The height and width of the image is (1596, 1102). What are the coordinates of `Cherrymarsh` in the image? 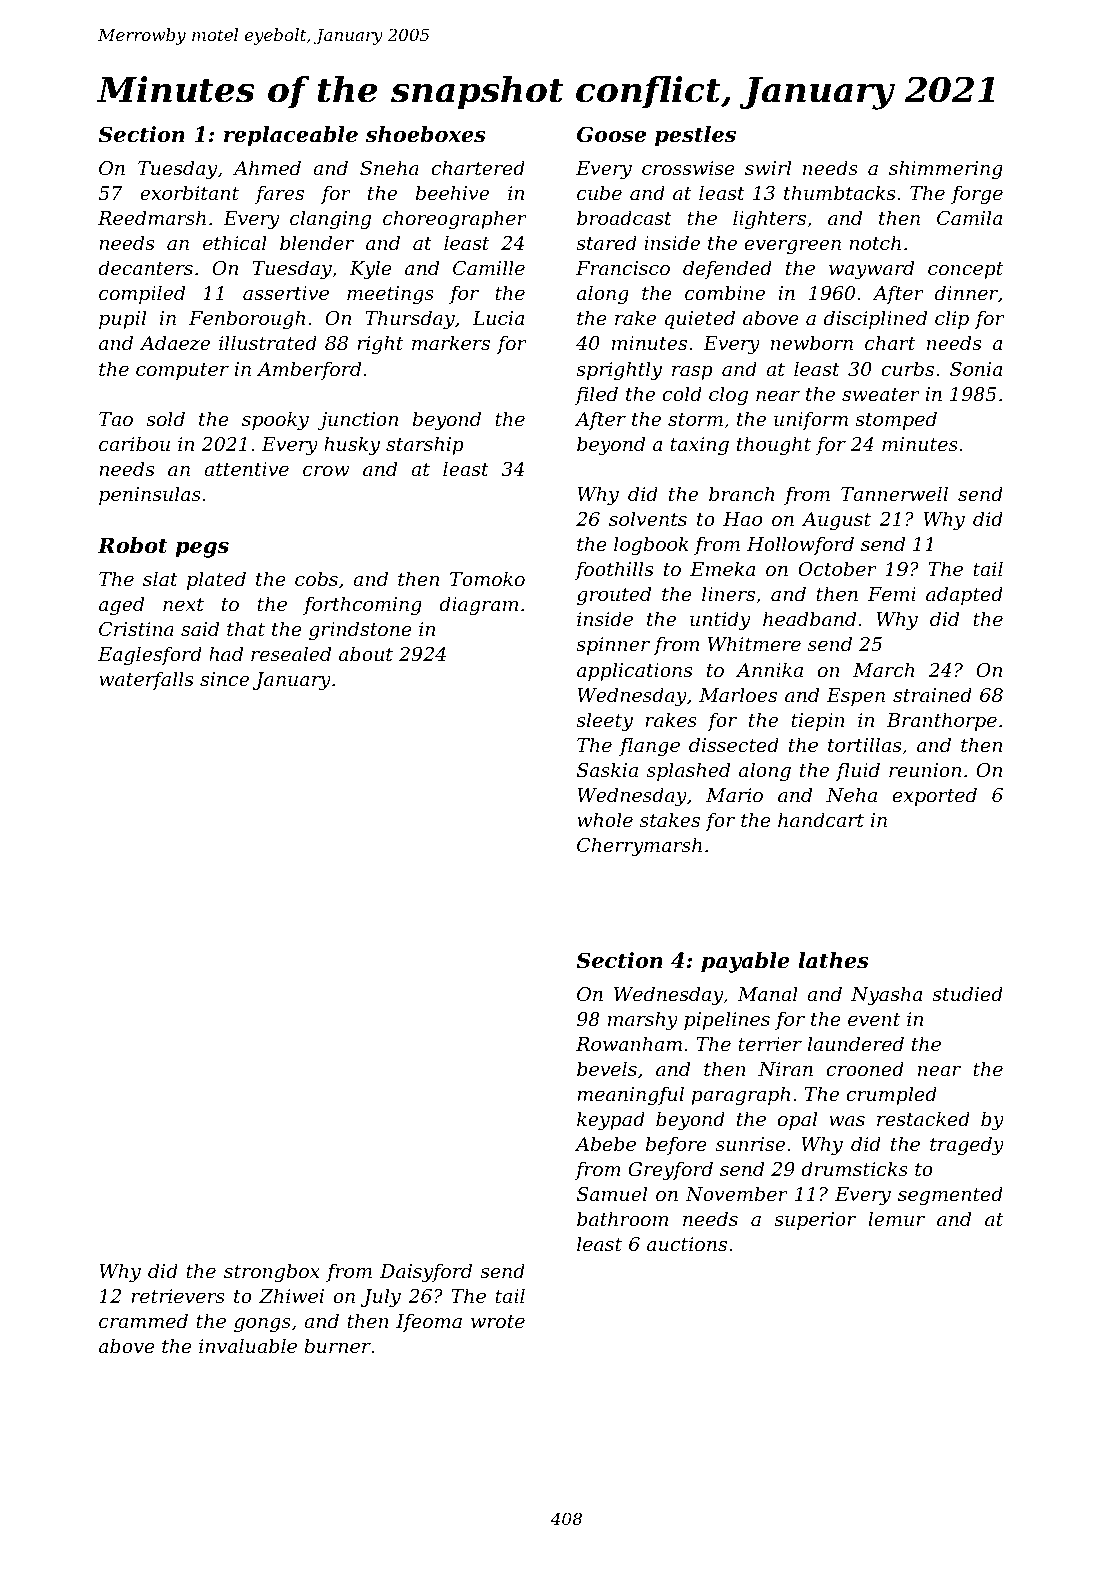 It's located at (639, 846).
